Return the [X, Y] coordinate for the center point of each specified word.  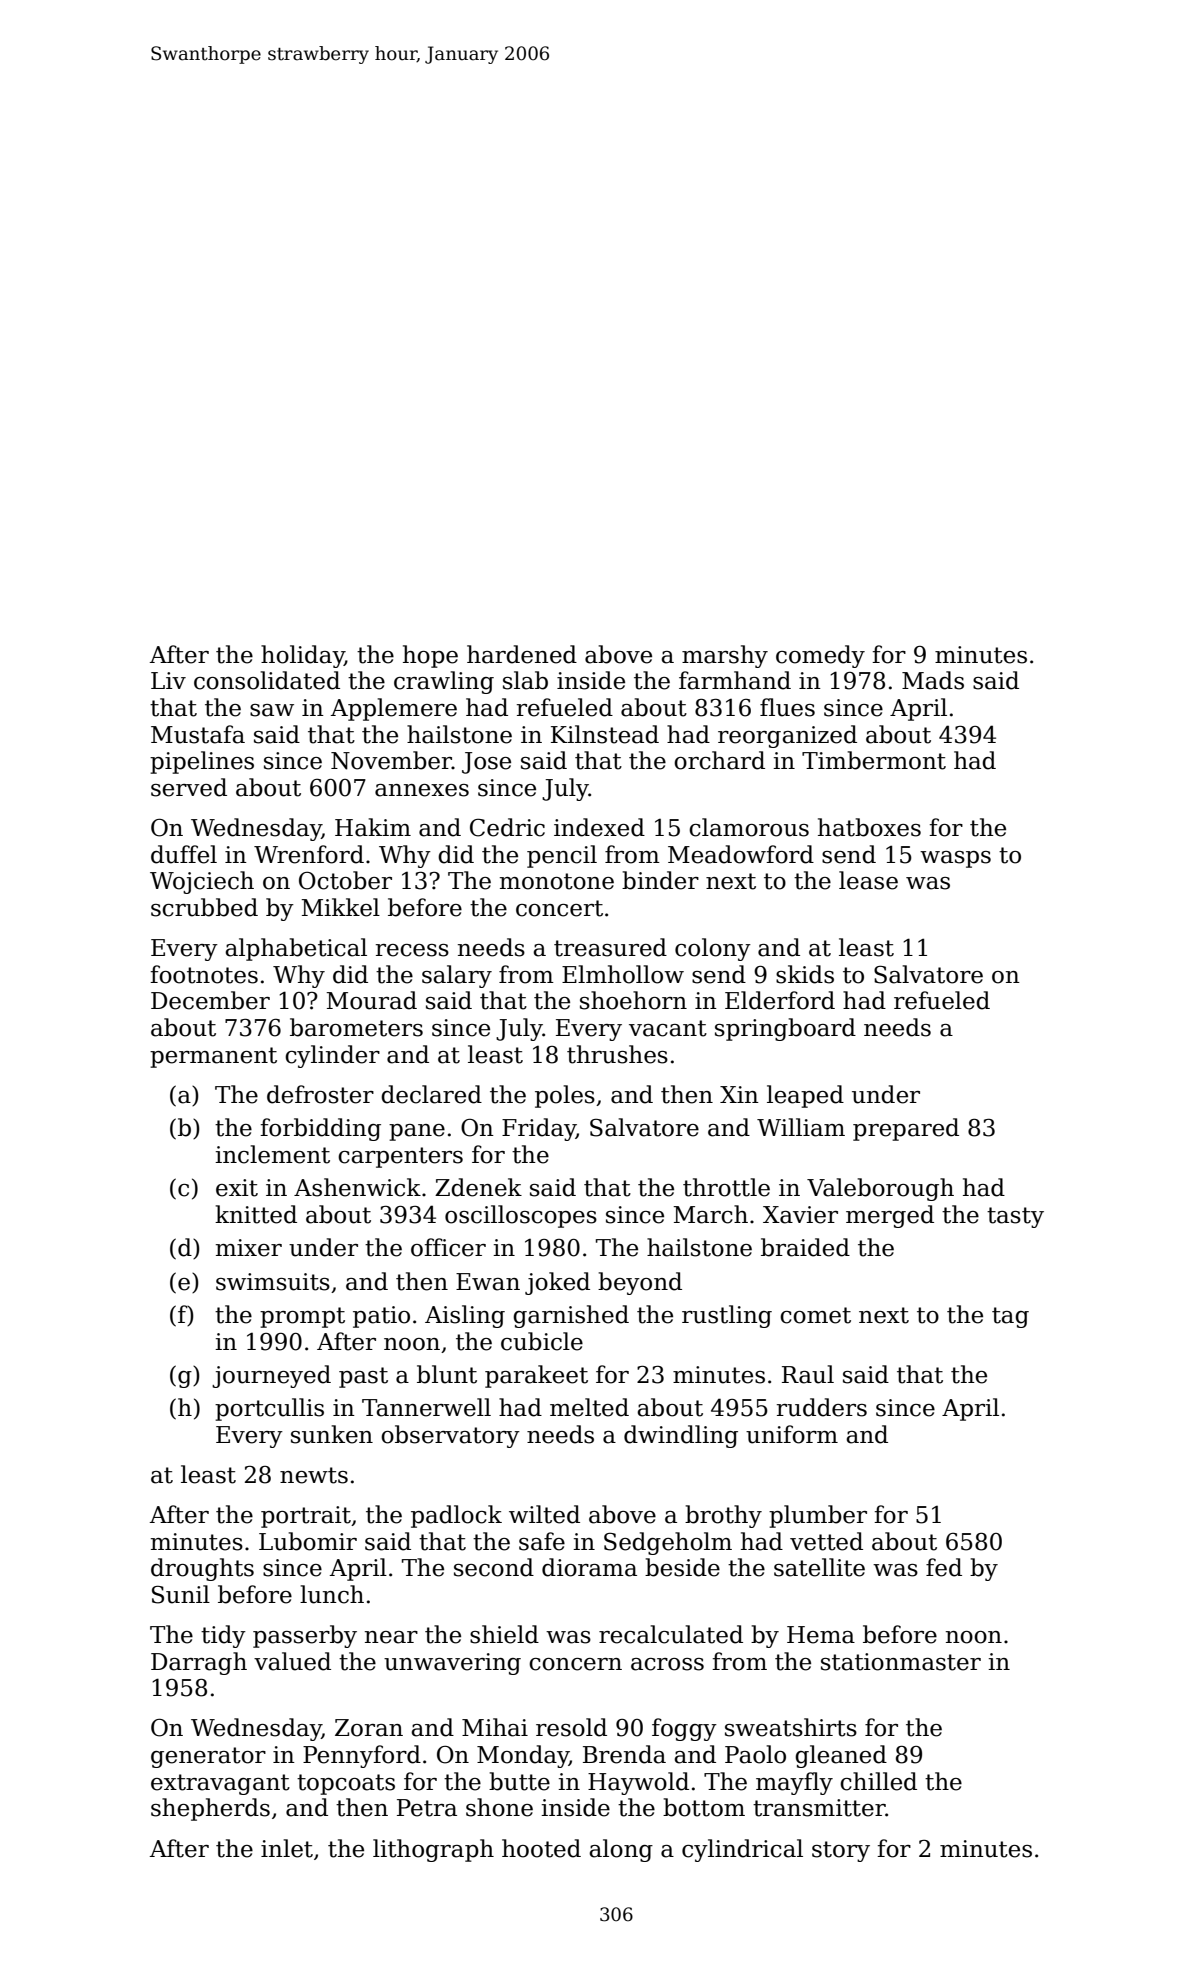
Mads [933, 680]
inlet [287, 1848]
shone [499, 1807]
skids [805, 974]
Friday [539, 1129]
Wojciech [202, 882]
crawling [444, 682]
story [841, 1851]
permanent [213, 1057]
